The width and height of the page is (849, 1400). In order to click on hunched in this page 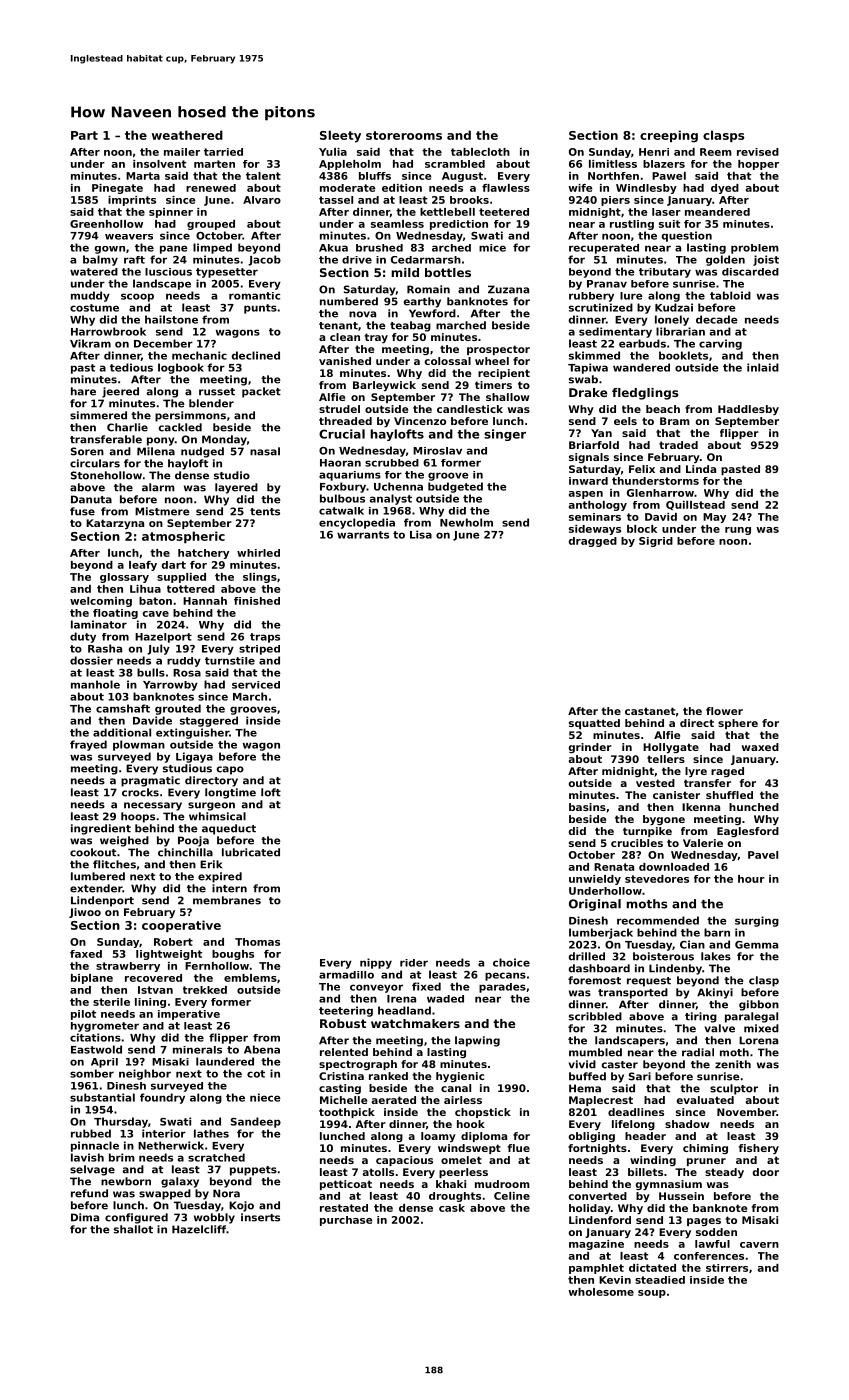, I will do `click(754, 807)`.
